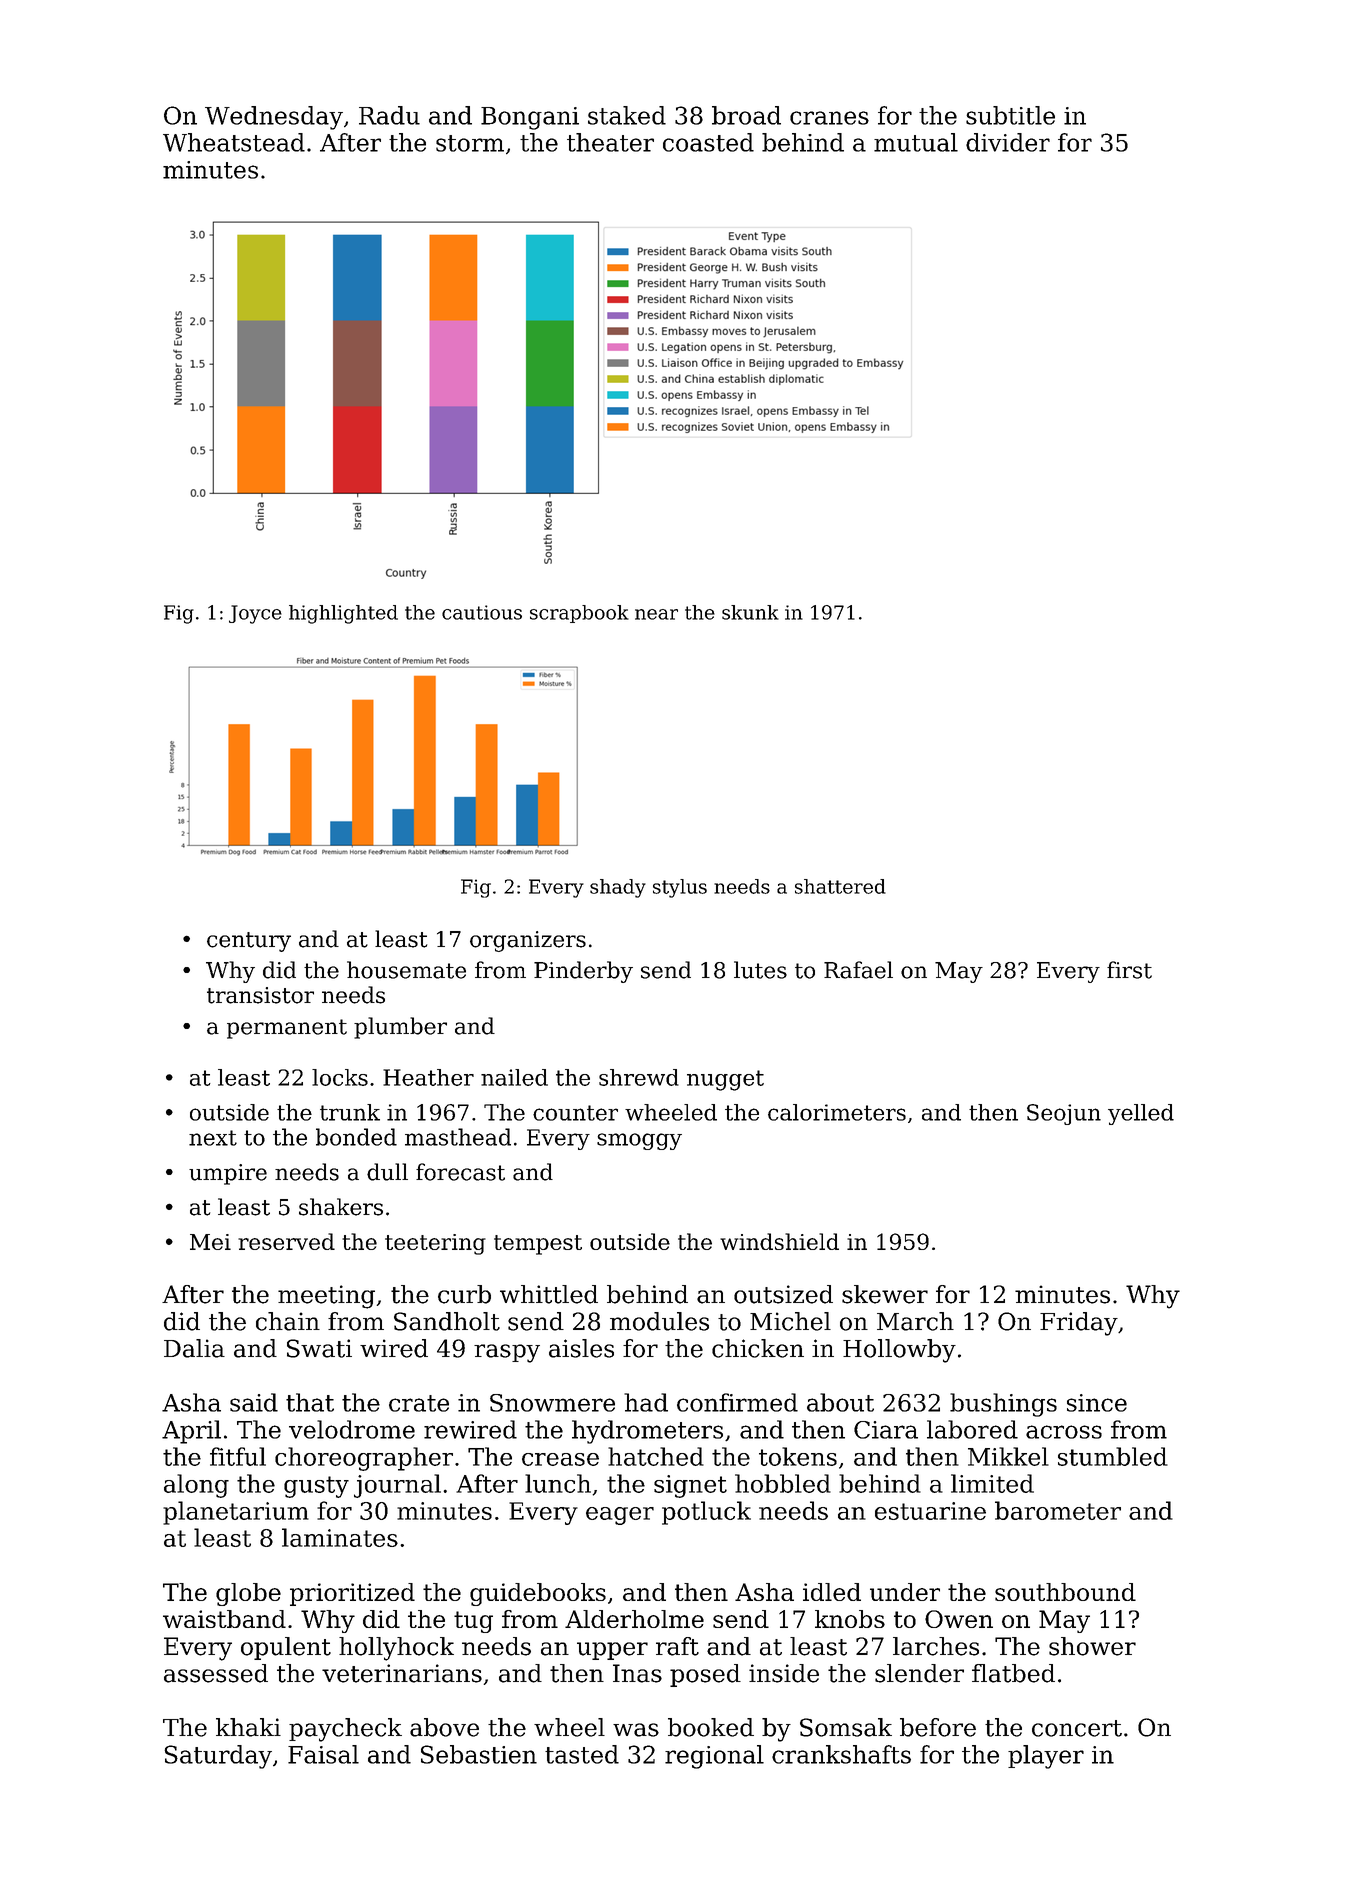 The width and height of the screenshot is (1346, 1904). What do you see at coordinates (248, 1727) in the screenshot?
I see `khaki` at bounding box center [248, 1727].
